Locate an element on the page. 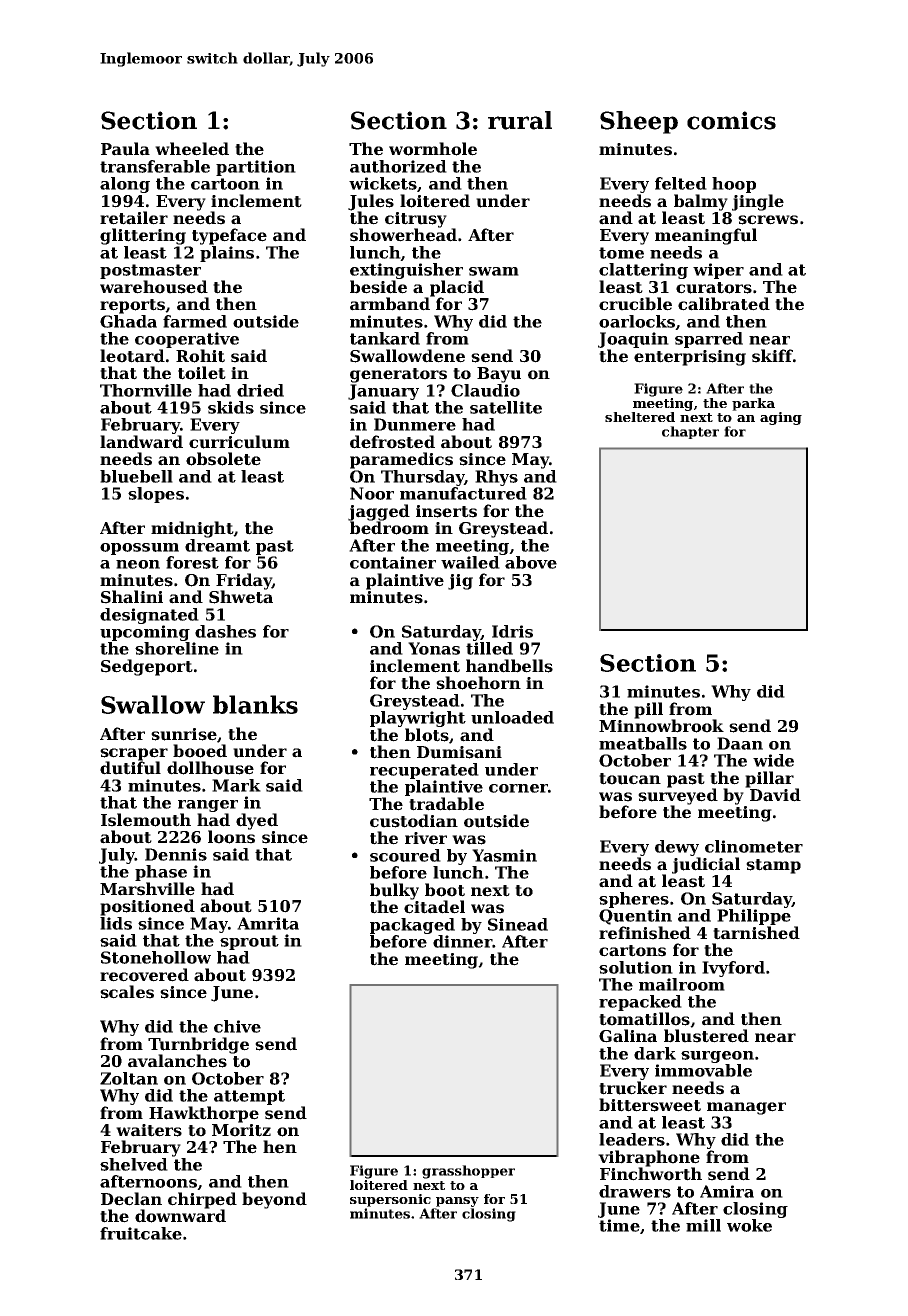 The image size is (908, 1316). Paula is located at coordinates (125, 149).
